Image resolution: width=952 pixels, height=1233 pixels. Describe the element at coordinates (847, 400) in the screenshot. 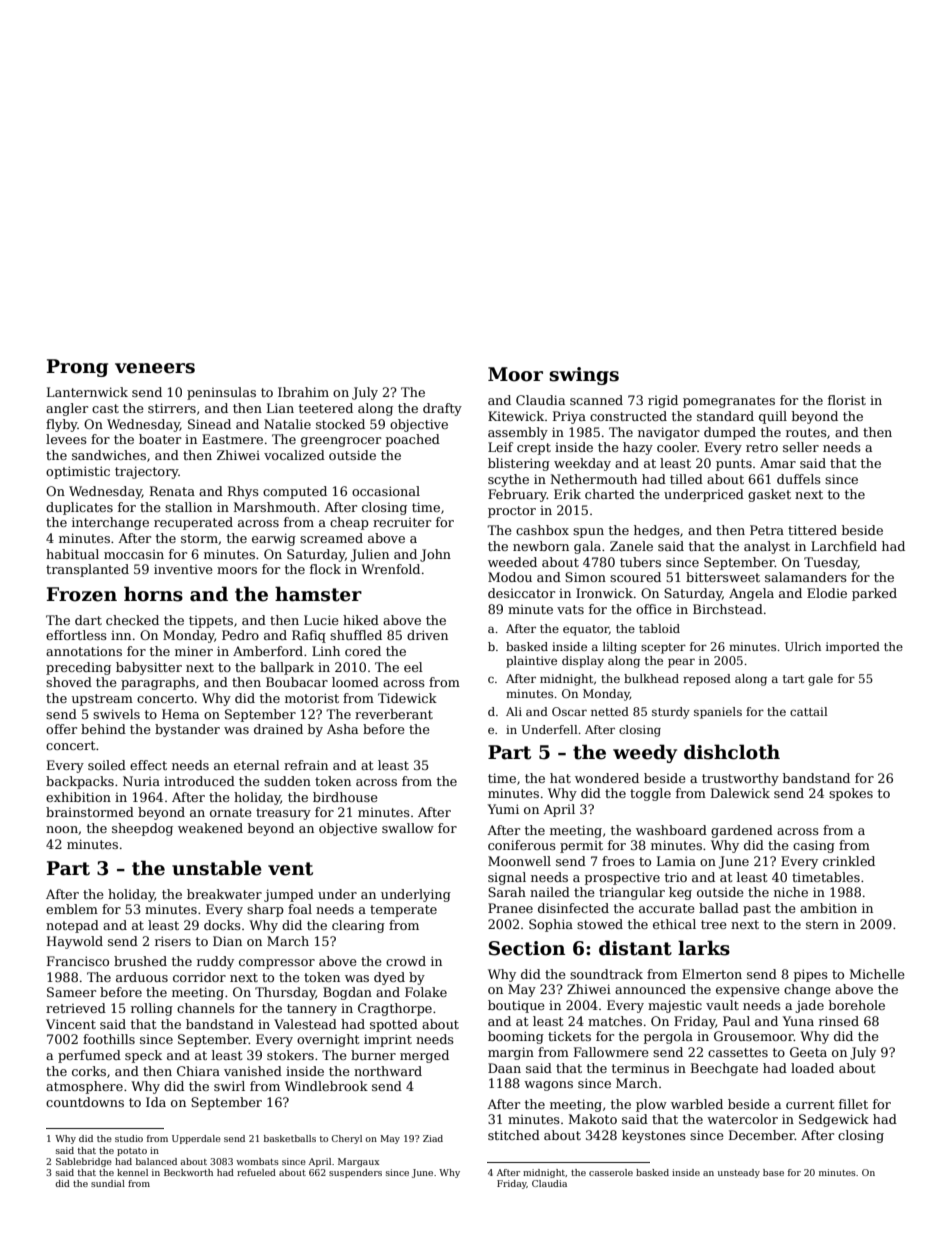

I see `florist` at that location.
